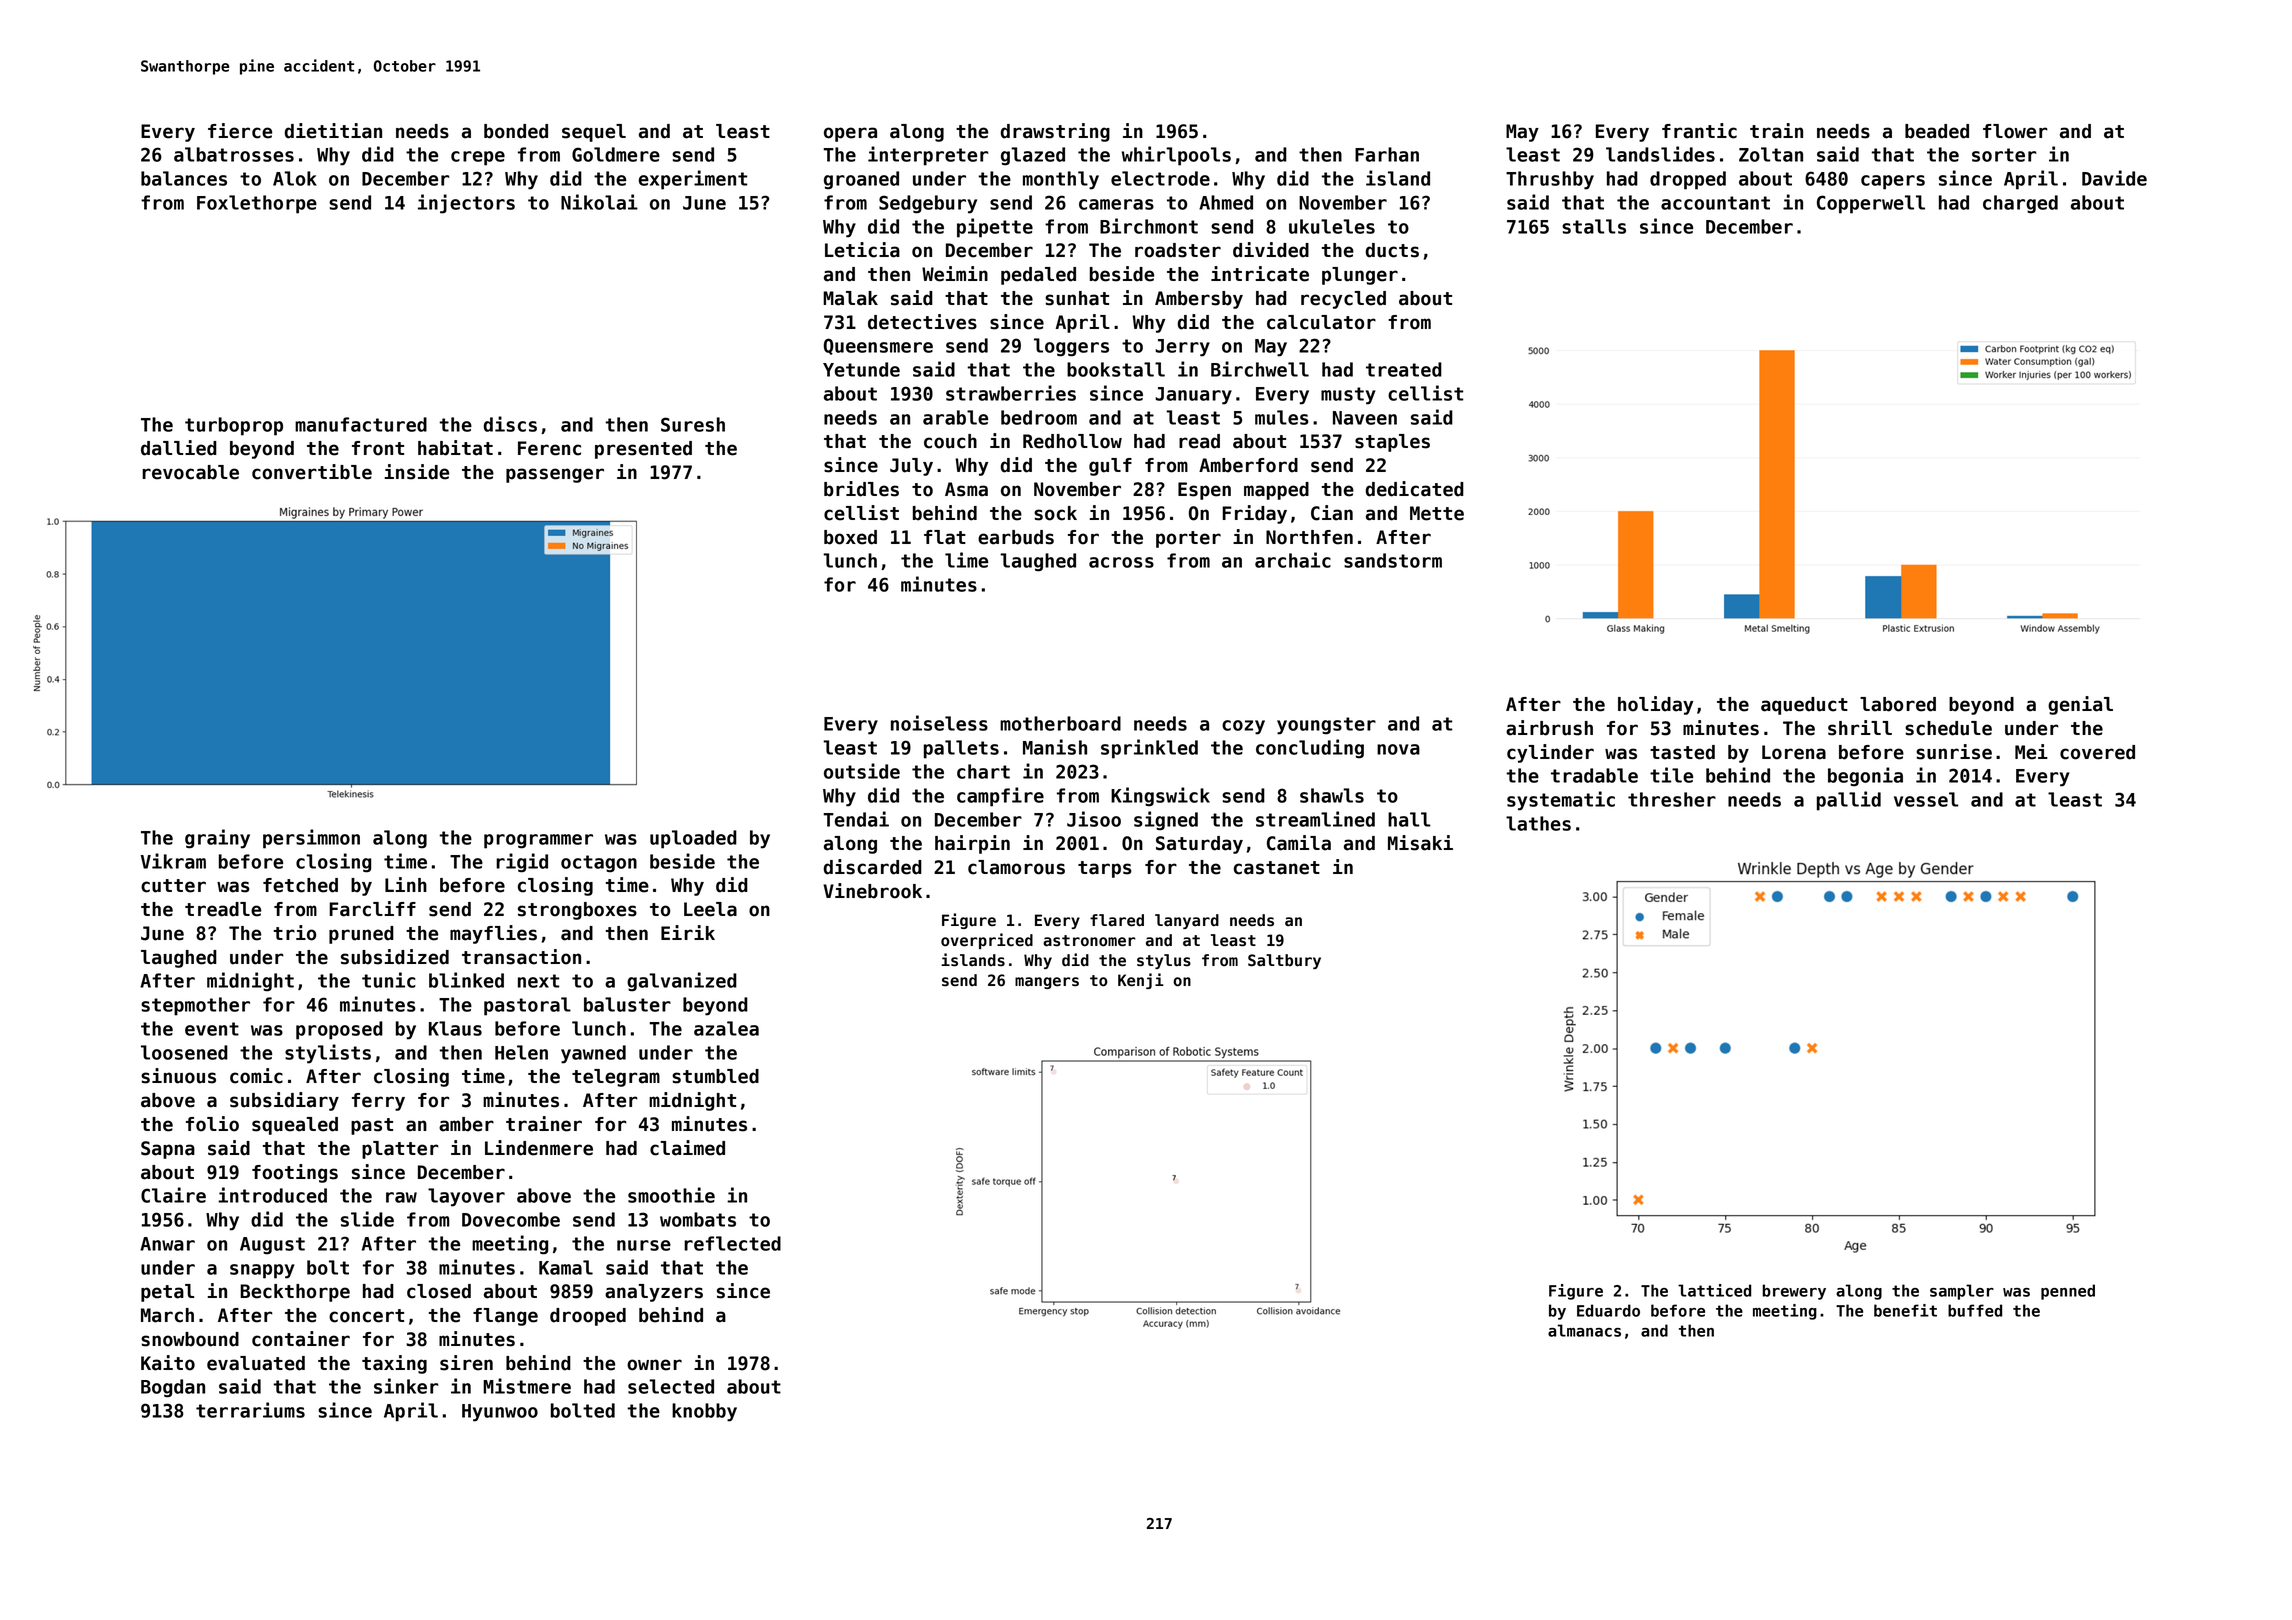 The width and height of the screenshot is (2292, 1620). What do you see at coordinates (361, 424) in the screenshot?
I see `manufactured` at bounding box center [361, 424].
